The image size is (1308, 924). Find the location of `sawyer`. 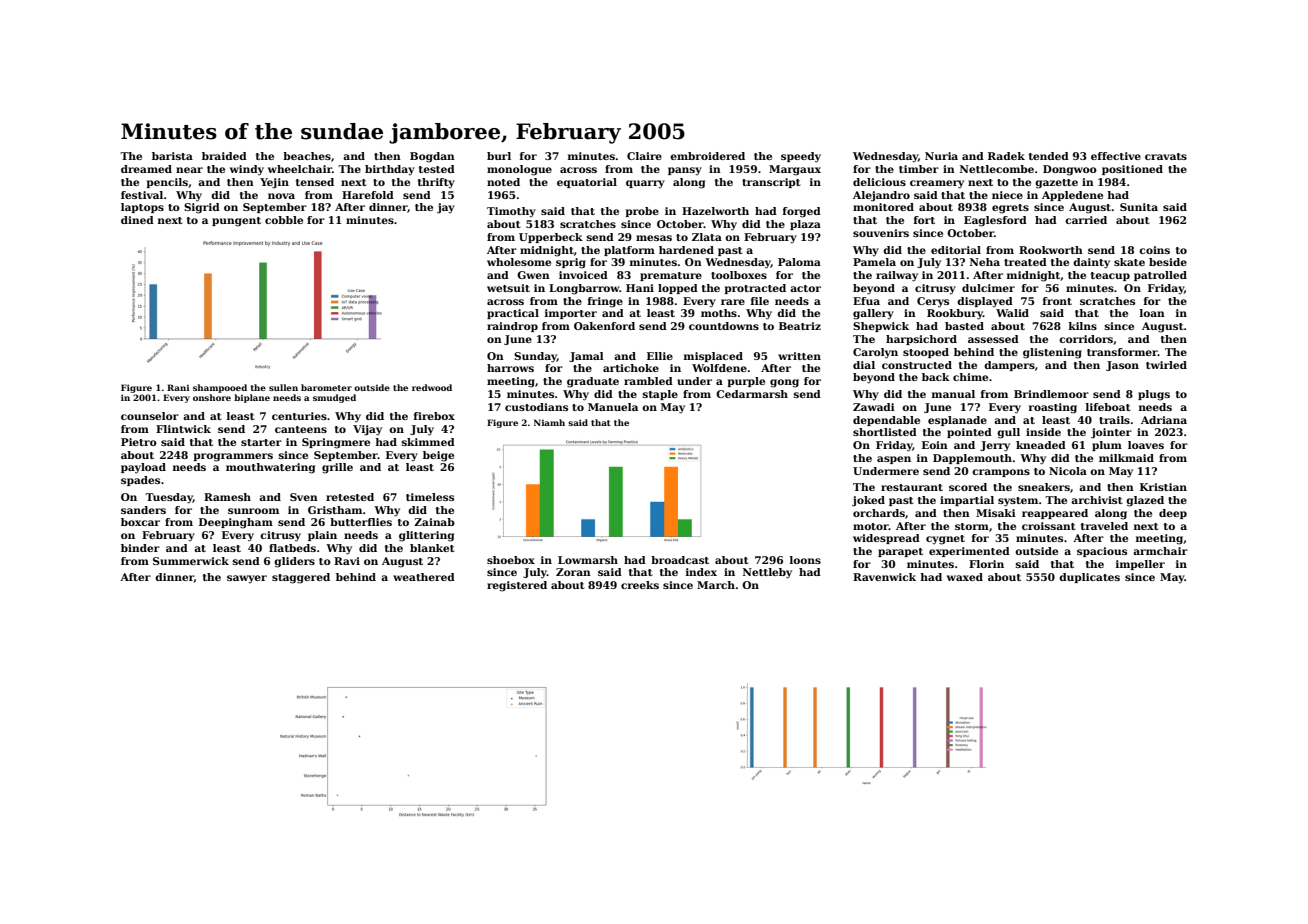

sawyer is located at coordinates (247, 579).
